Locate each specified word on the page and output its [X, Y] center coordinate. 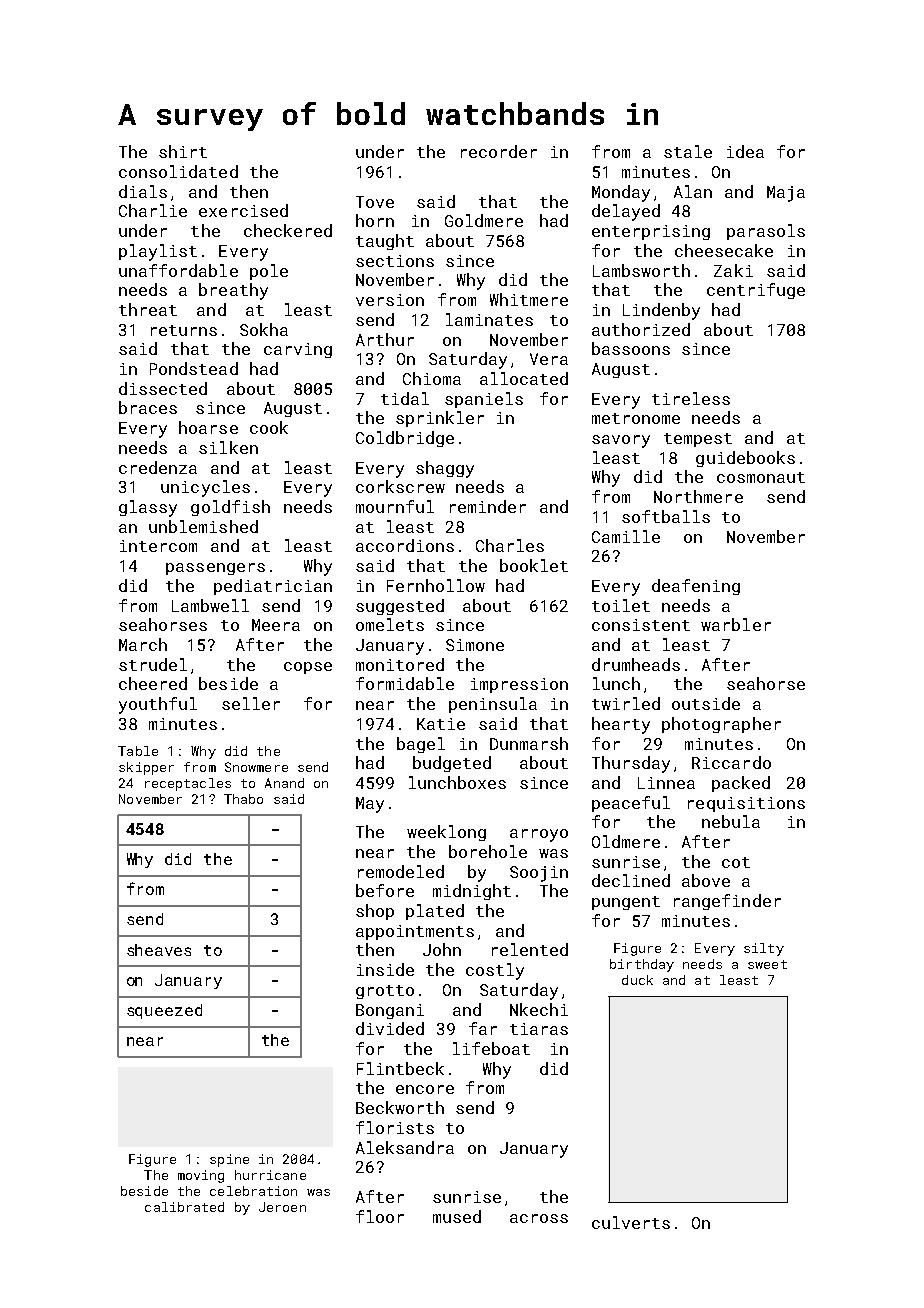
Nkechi [539, 1009]
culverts [631, 1222]
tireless [691, 398]
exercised [243, 210]
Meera [276, 625]
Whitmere [529, 299]
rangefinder [727, 902]
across [539, 1218]
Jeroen [282, 1207]
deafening [696, 587]
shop [375, 912]
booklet [534, 565]
